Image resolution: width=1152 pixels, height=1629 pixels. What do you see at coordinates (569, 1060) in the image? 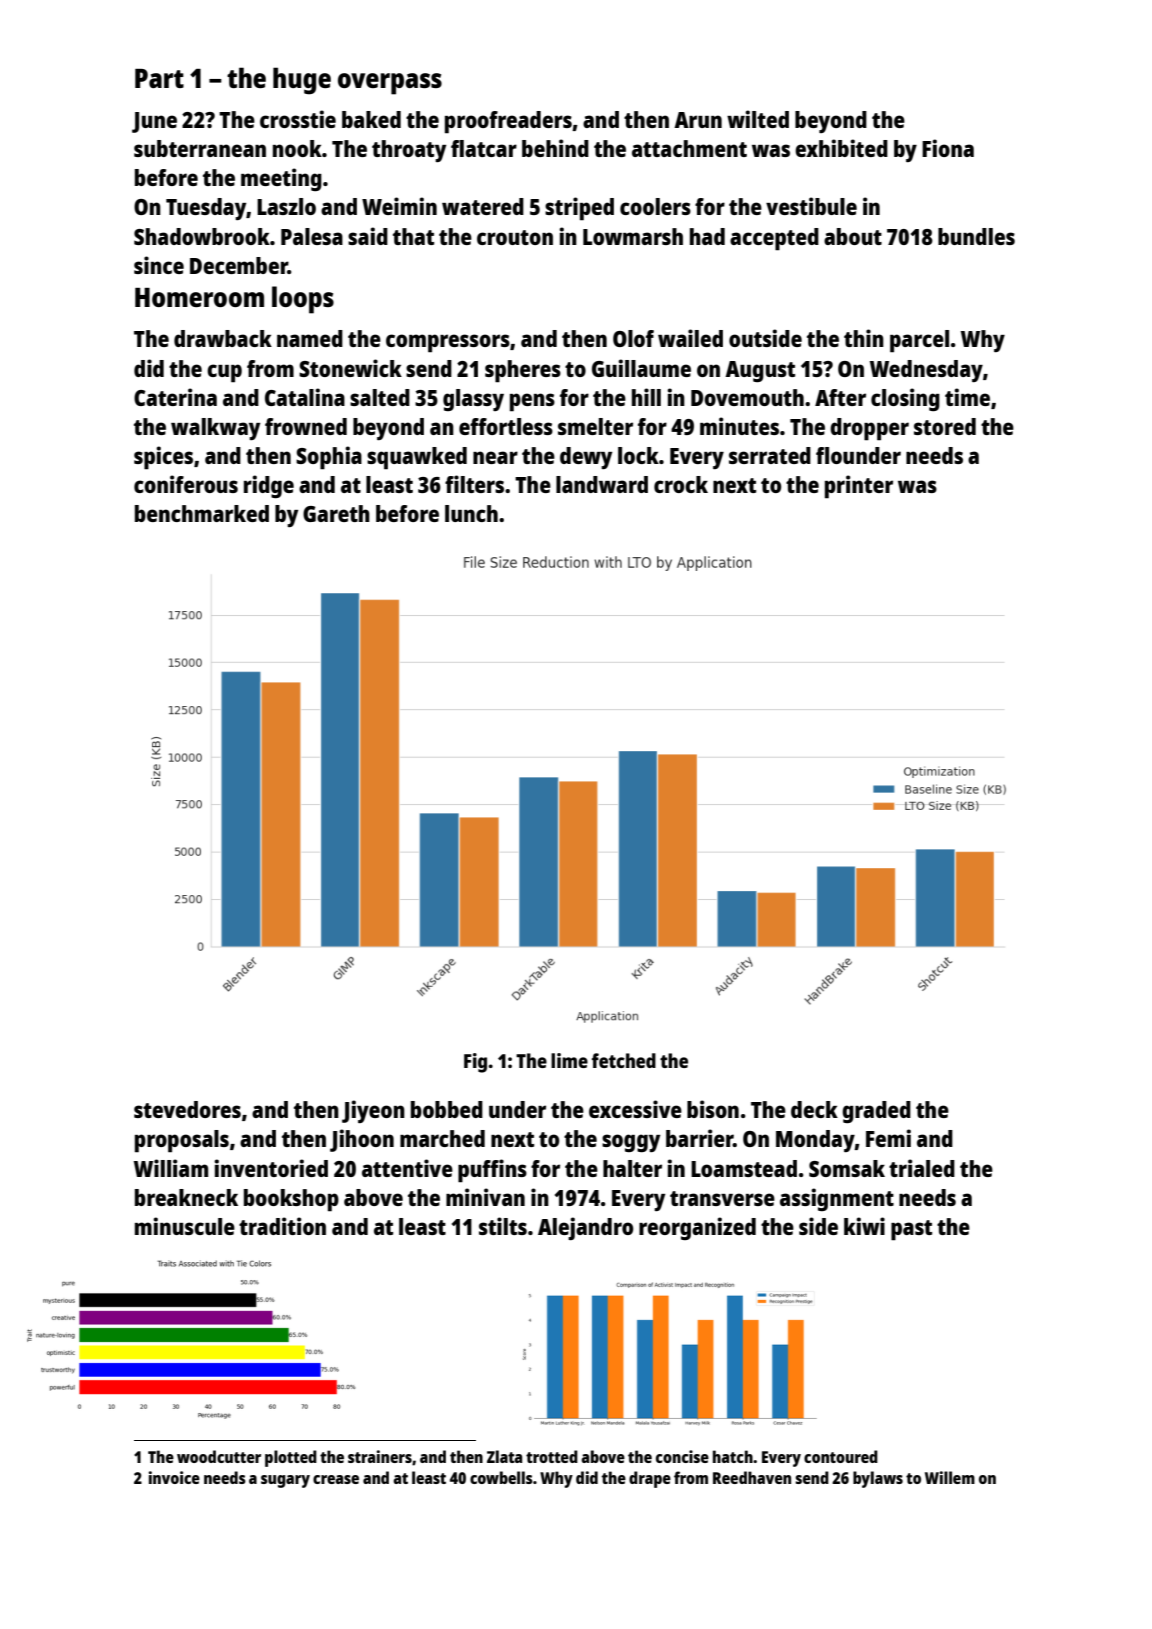
I see `lime` at bounding box center [569, 1060].
